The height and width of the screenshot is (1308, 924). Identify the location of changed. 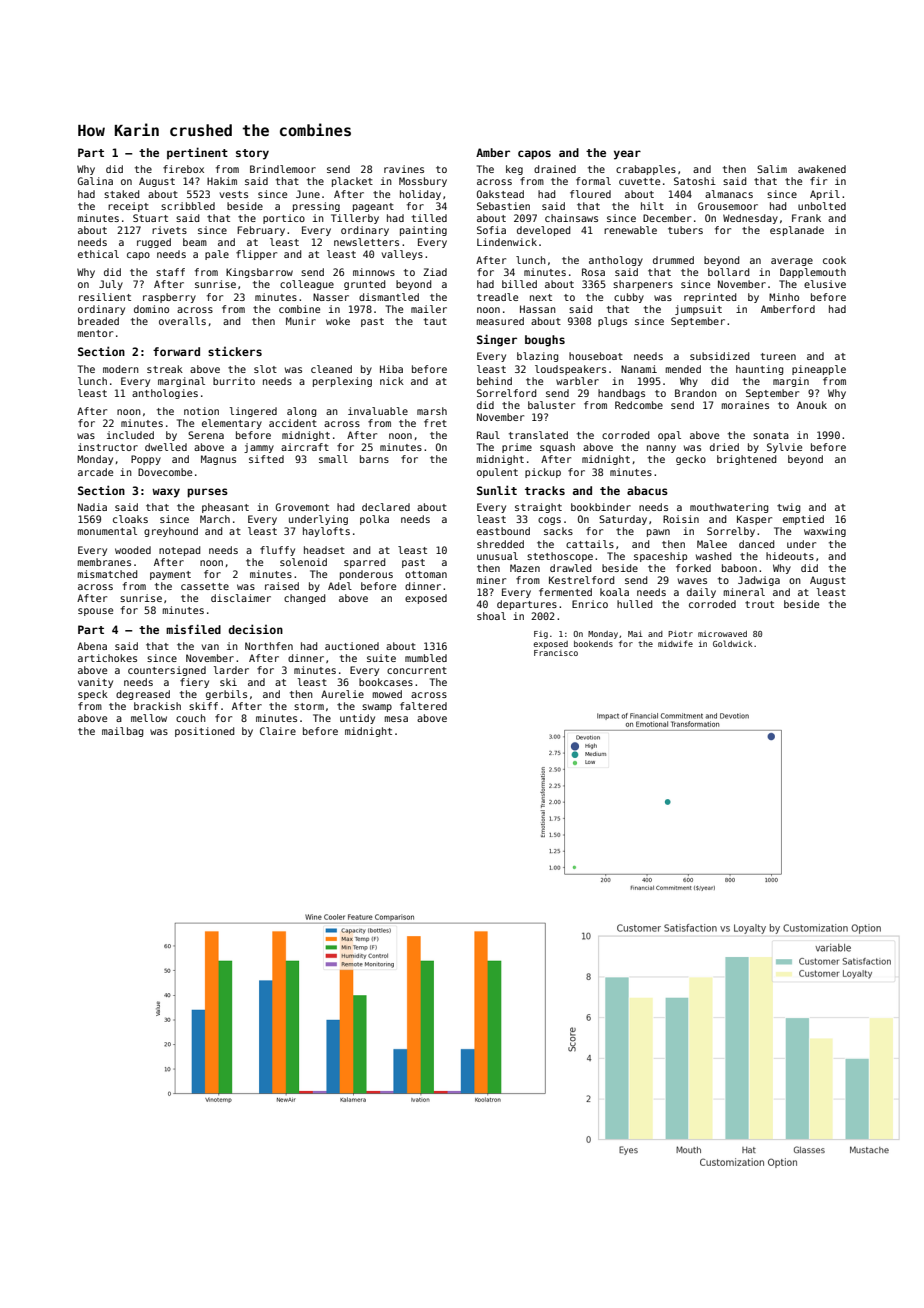
(304, 599).
